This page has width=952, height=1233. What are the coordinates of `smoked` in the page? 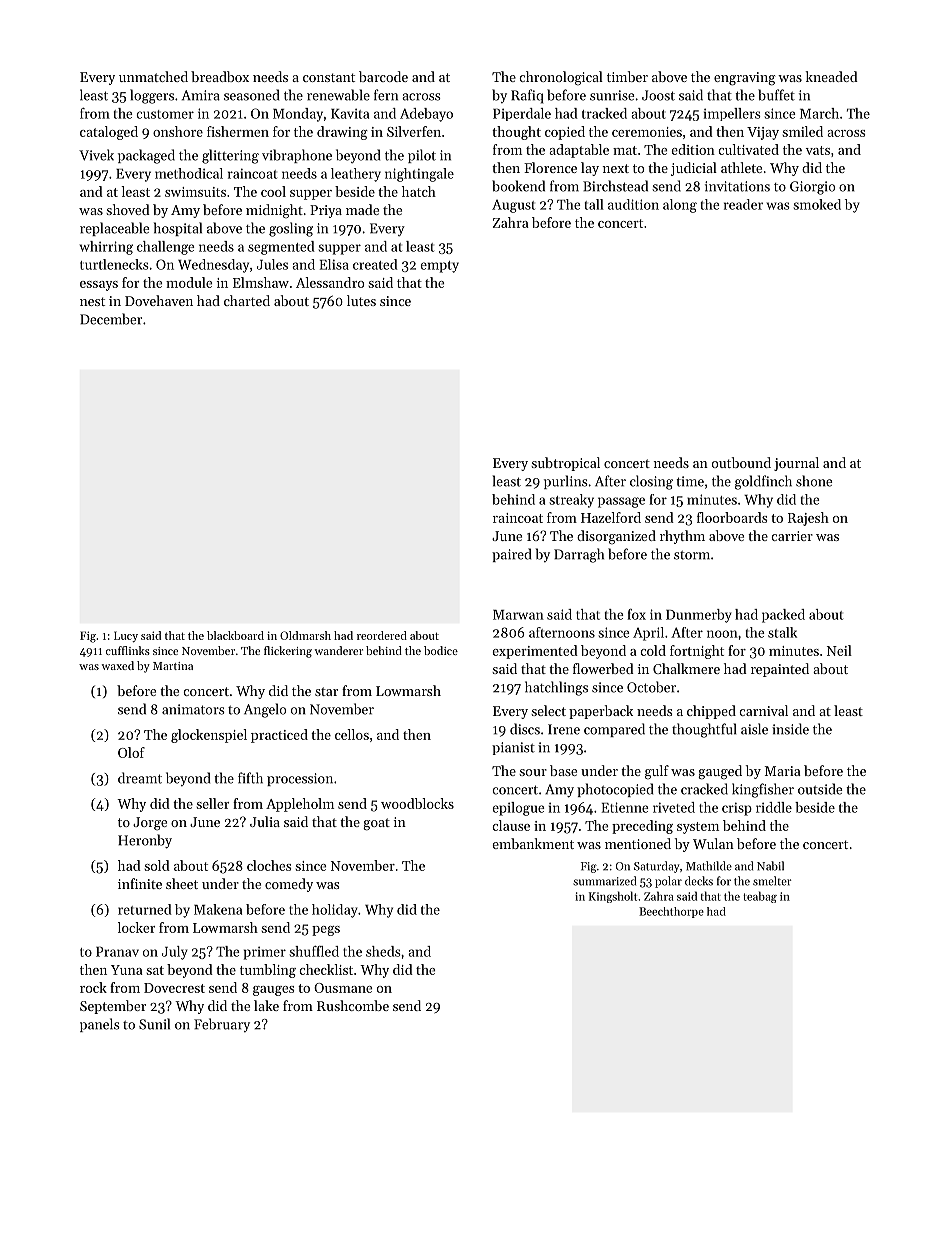 It's located at (817, 204).
